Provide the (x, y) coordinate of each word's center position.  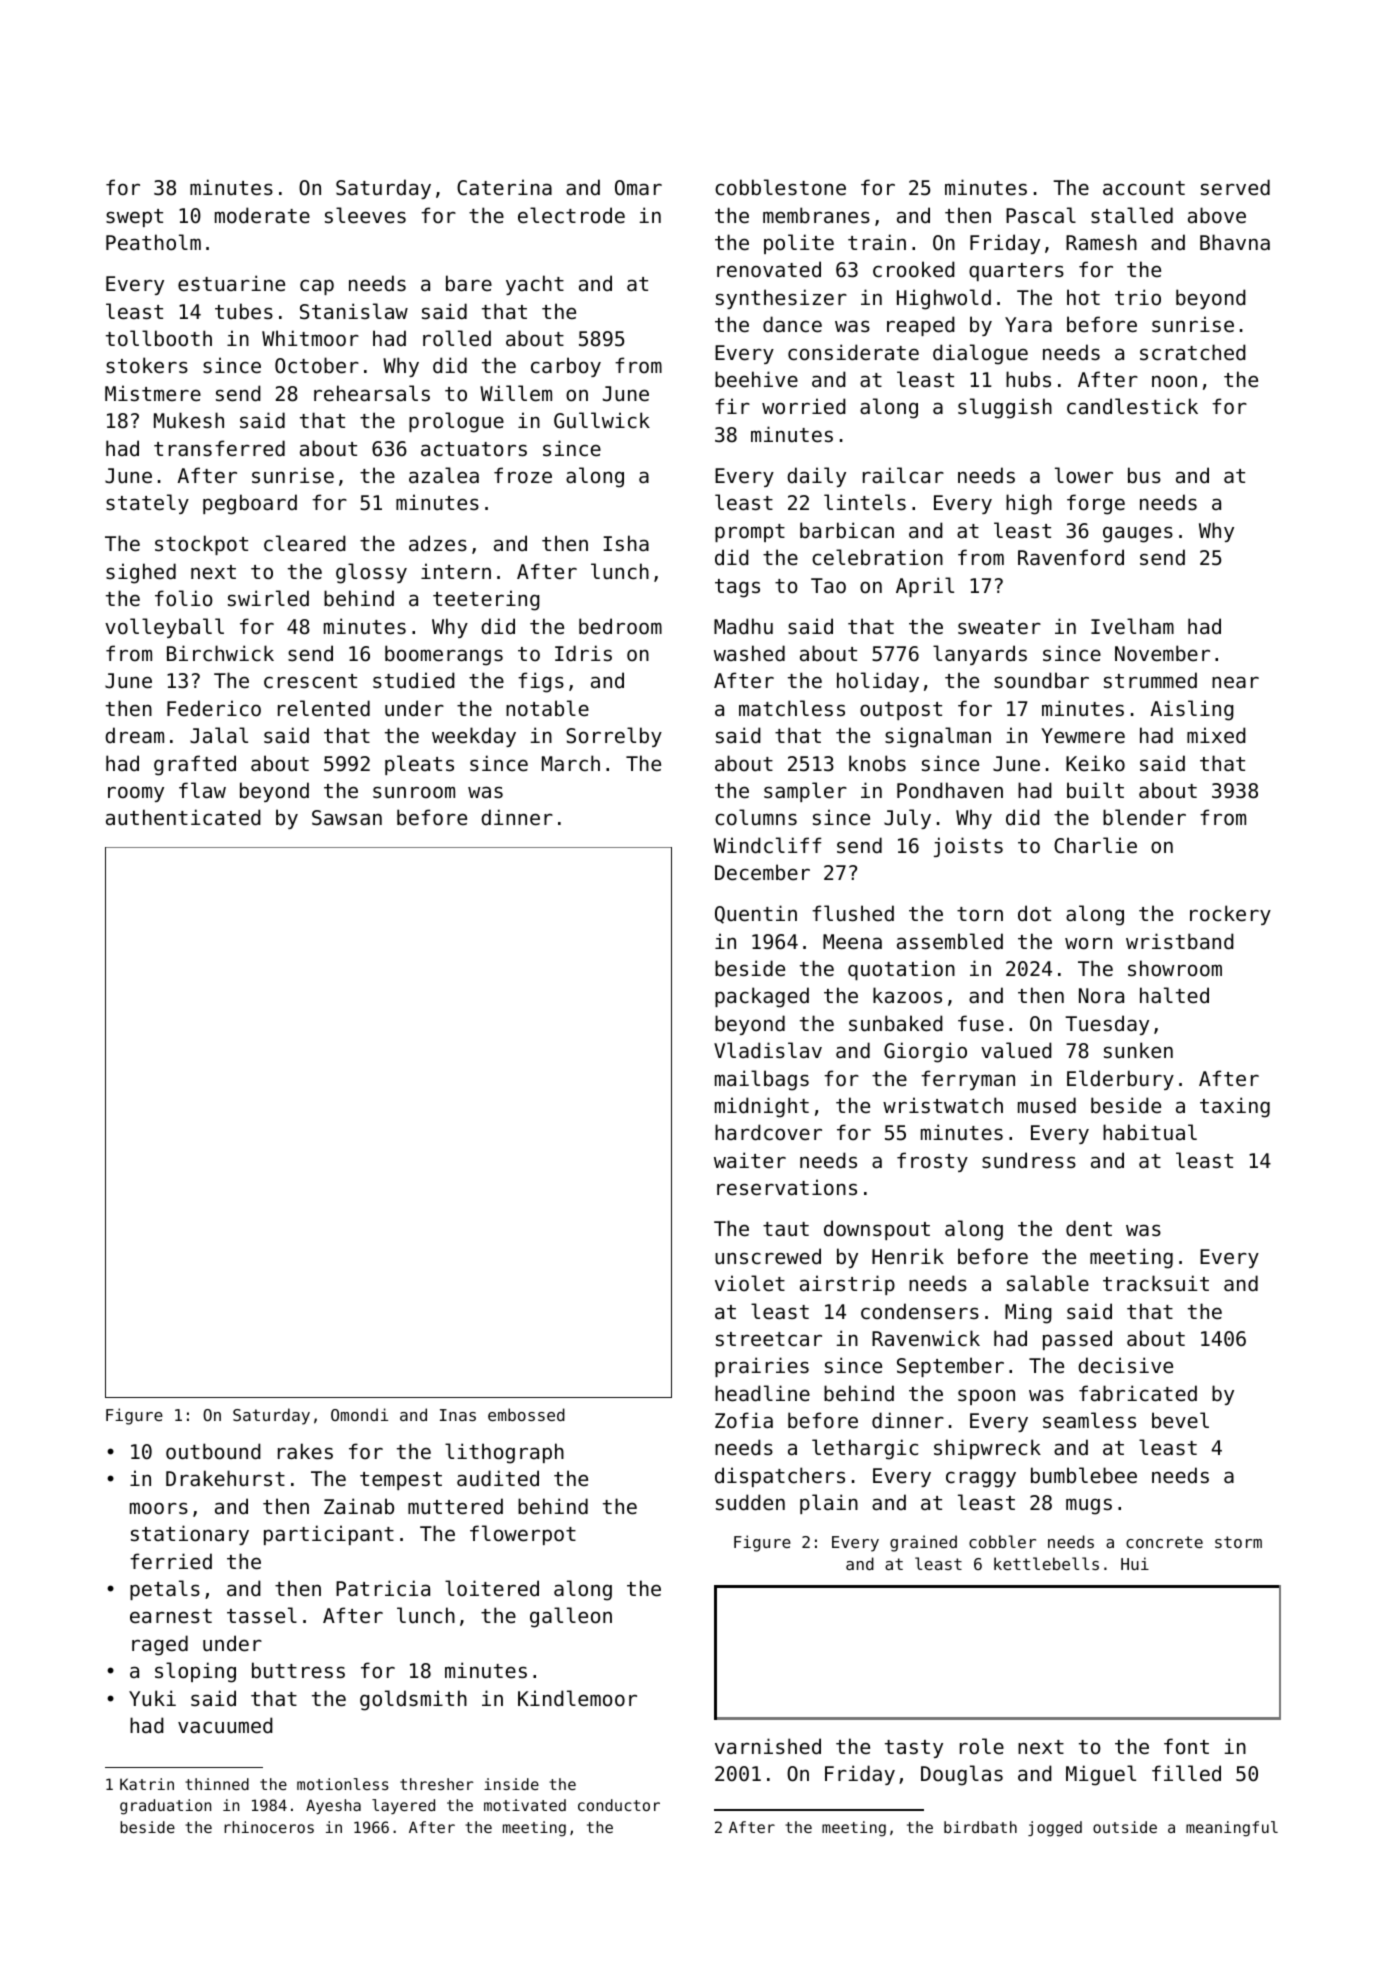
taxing (1235, 1107)
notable (547, 708)
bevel (1180, 1420)
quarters (1016, 272)
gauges (1138, 534)
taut (786, 1229)
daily (816, 477)
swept (134, 218)
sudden (750, 1502)
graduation (165, 1807)
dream (134, 735)
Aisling (1192, 710)
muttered (455, 1506)
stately (147, 504)
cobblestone (780, 187)
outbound (213, 1451)
